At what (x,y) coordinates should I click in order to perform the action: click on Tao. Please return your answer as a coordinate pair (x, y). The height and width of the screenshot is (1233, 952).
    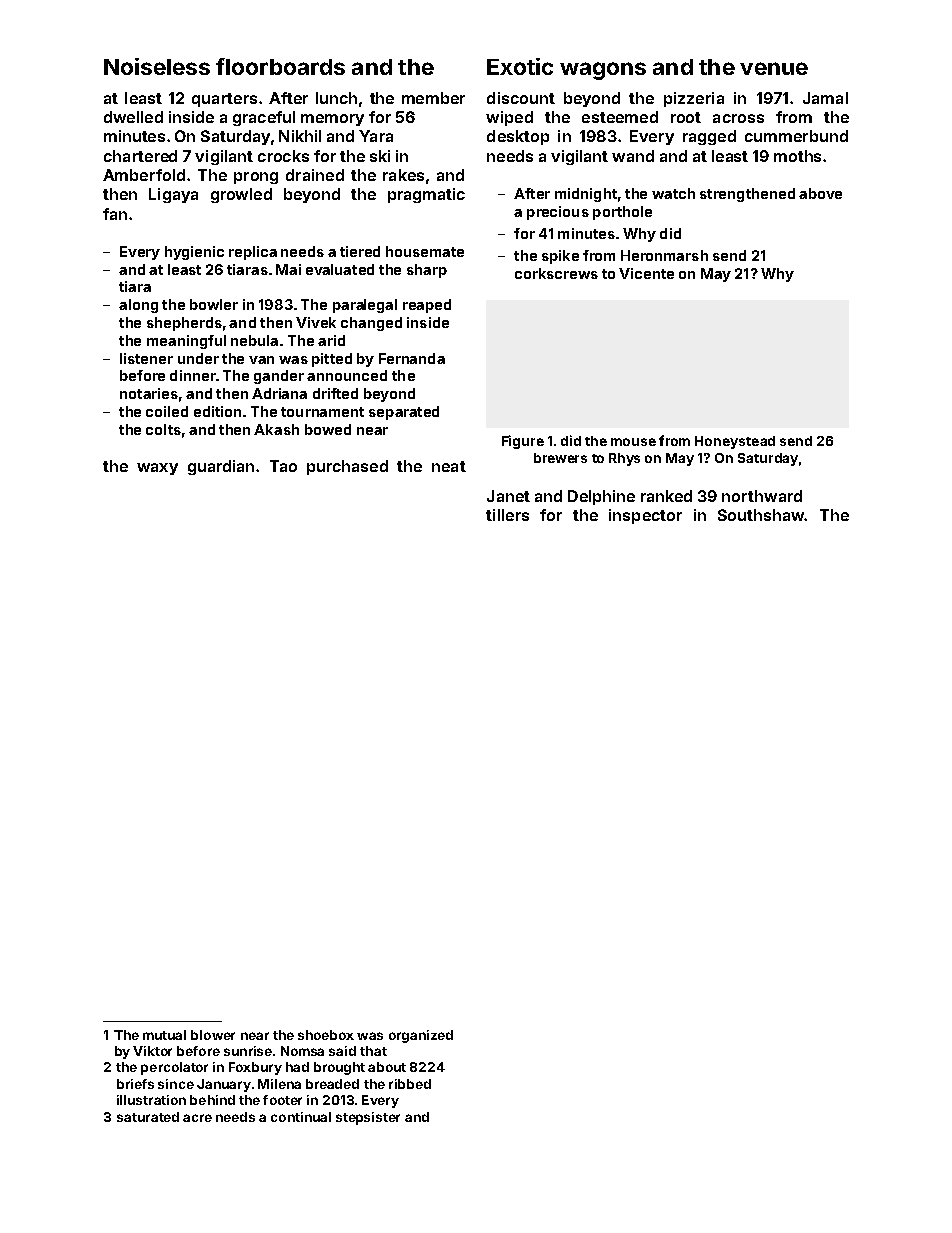
    Looking at the image, I should click on (283, 466).
